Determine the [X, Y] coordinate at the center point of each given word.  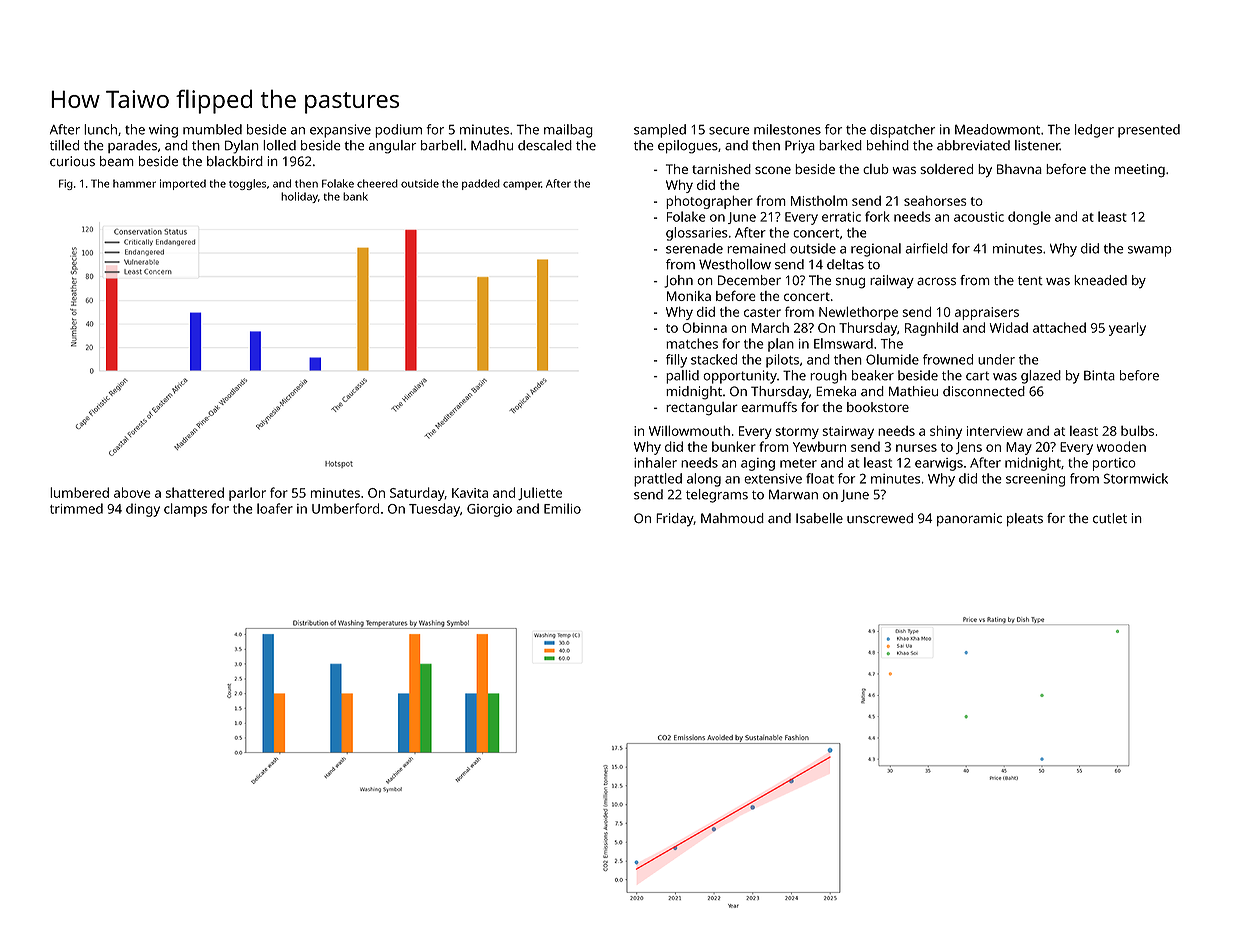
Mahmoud [732, 518]
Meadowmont [997, 129]
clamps [185, 510]
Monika [689, 296]
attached [1059, 327]
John [678, 281]
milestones [787, 129]
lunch [100, 129]
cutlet [1110, 518]
